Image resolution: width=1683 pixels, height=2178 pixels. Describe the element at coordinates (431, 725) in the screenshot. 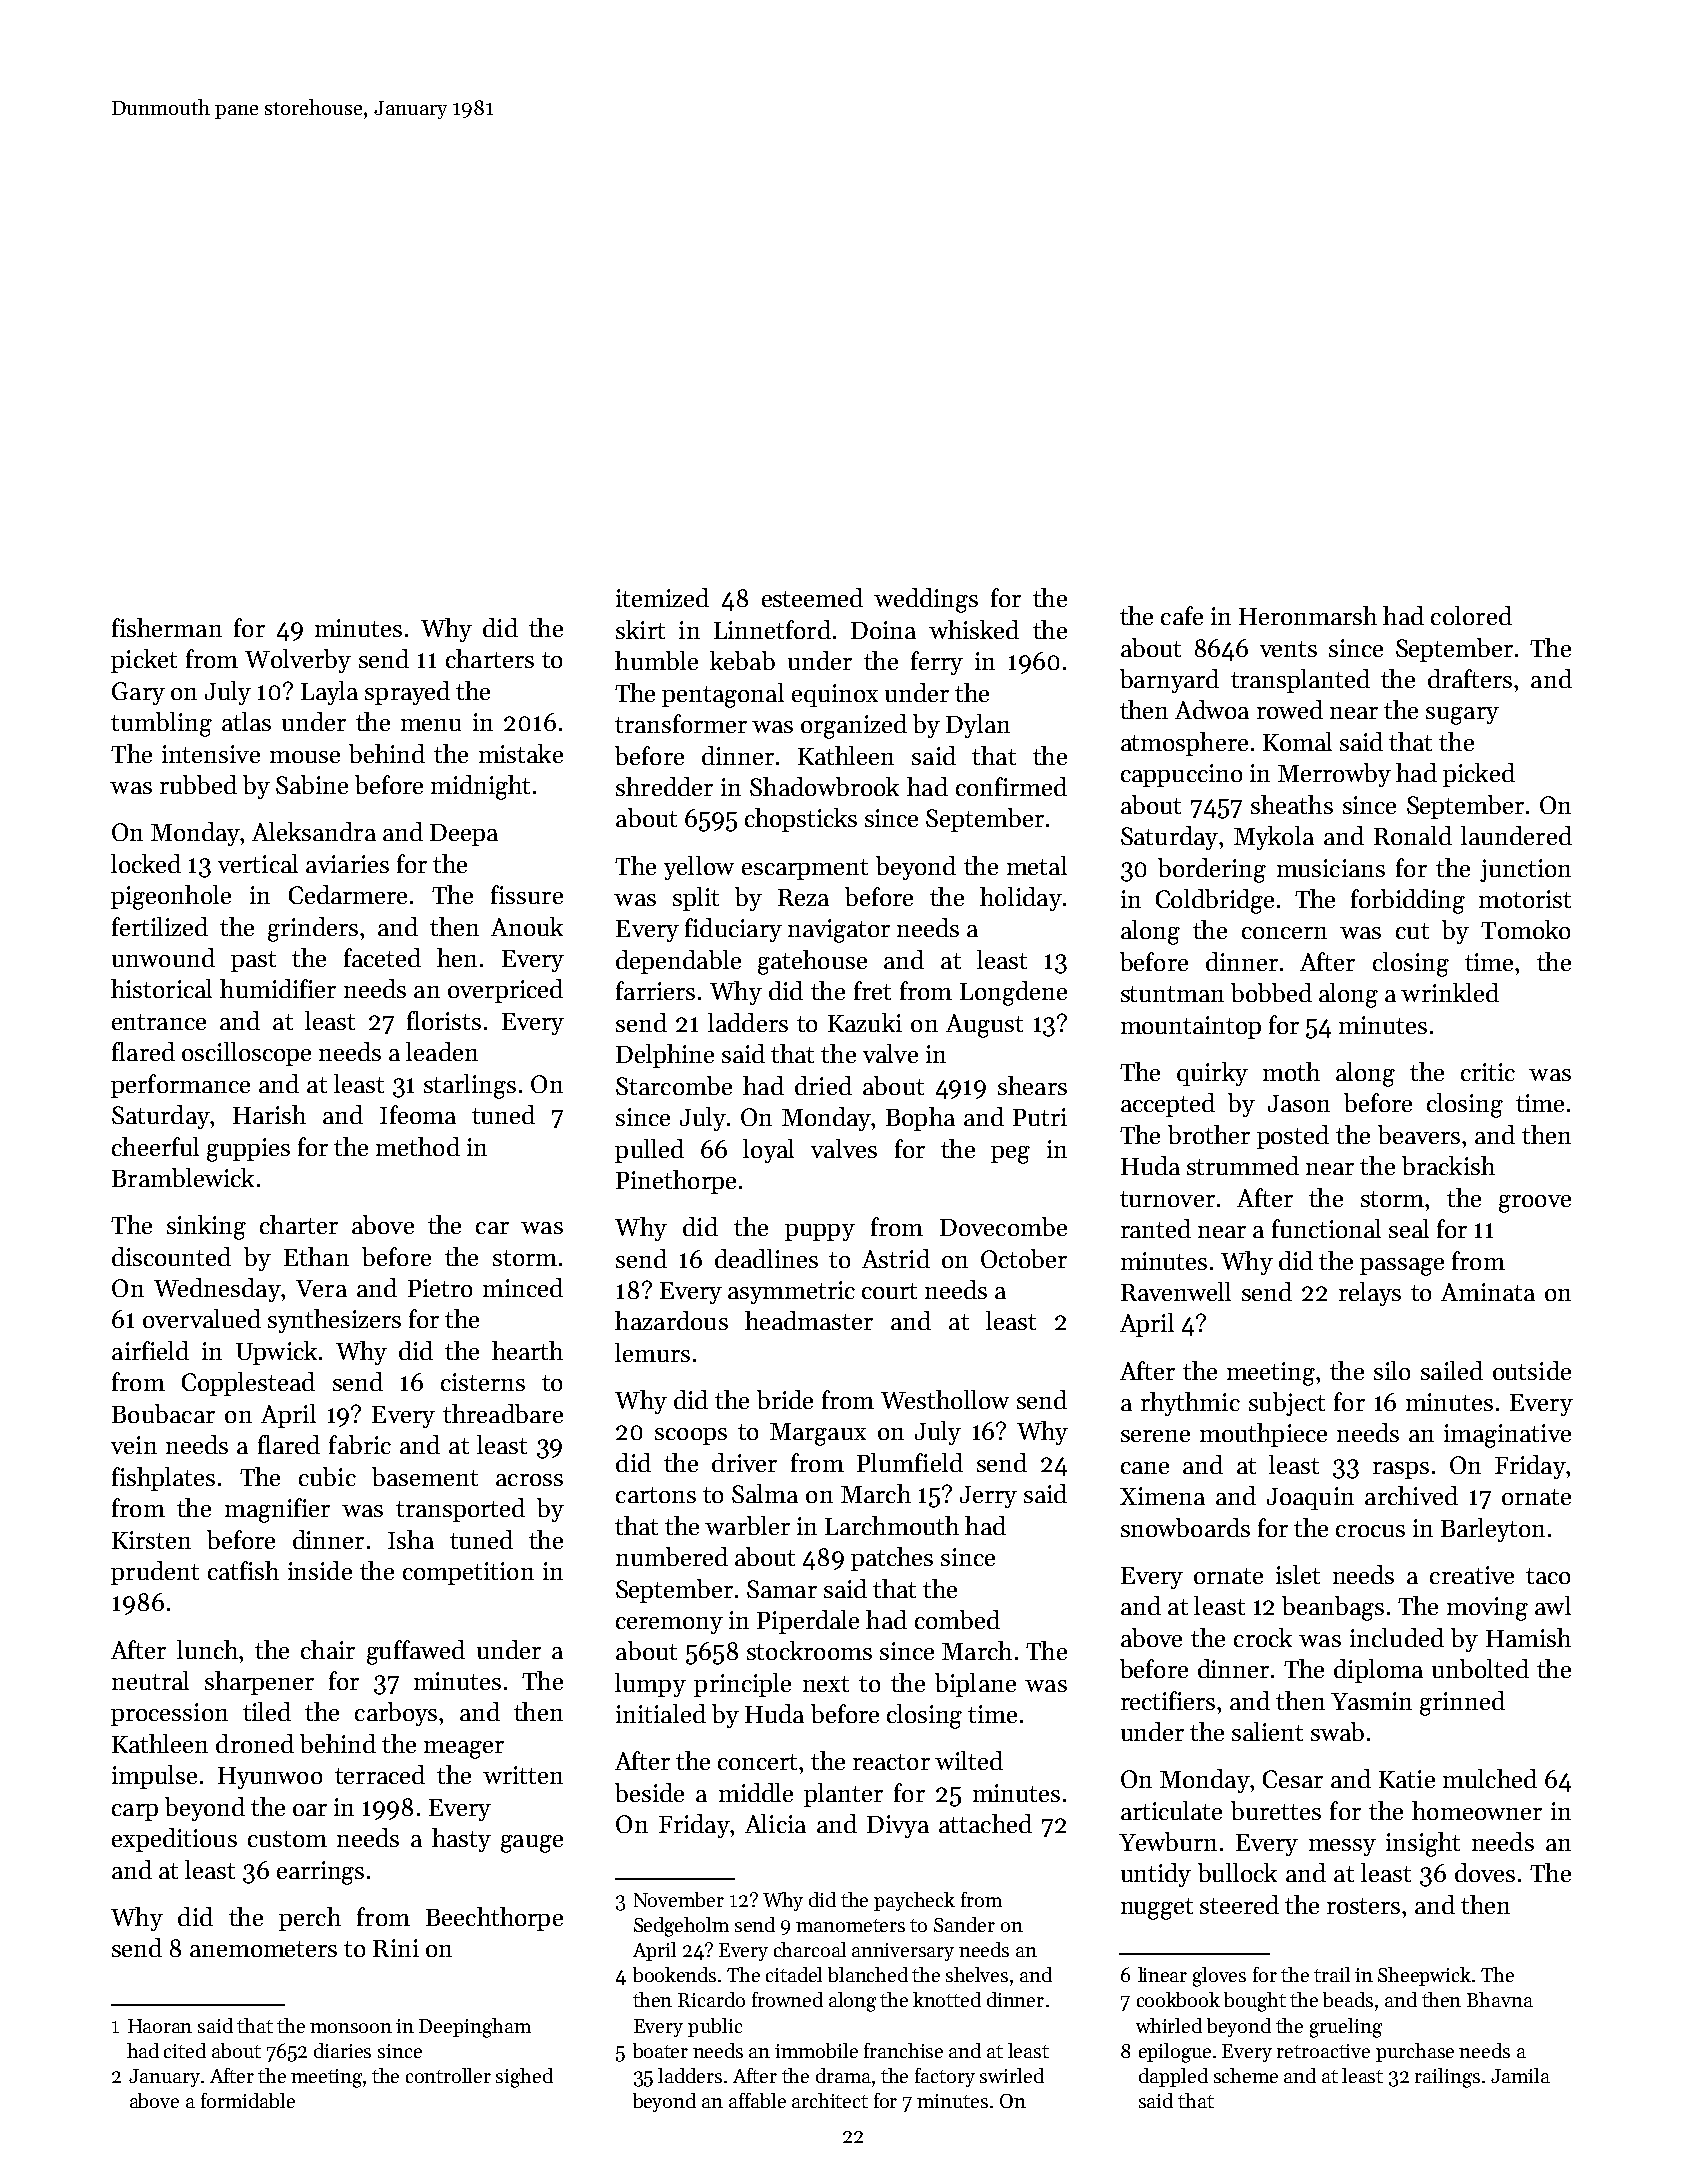

I see `menu` at that location.
